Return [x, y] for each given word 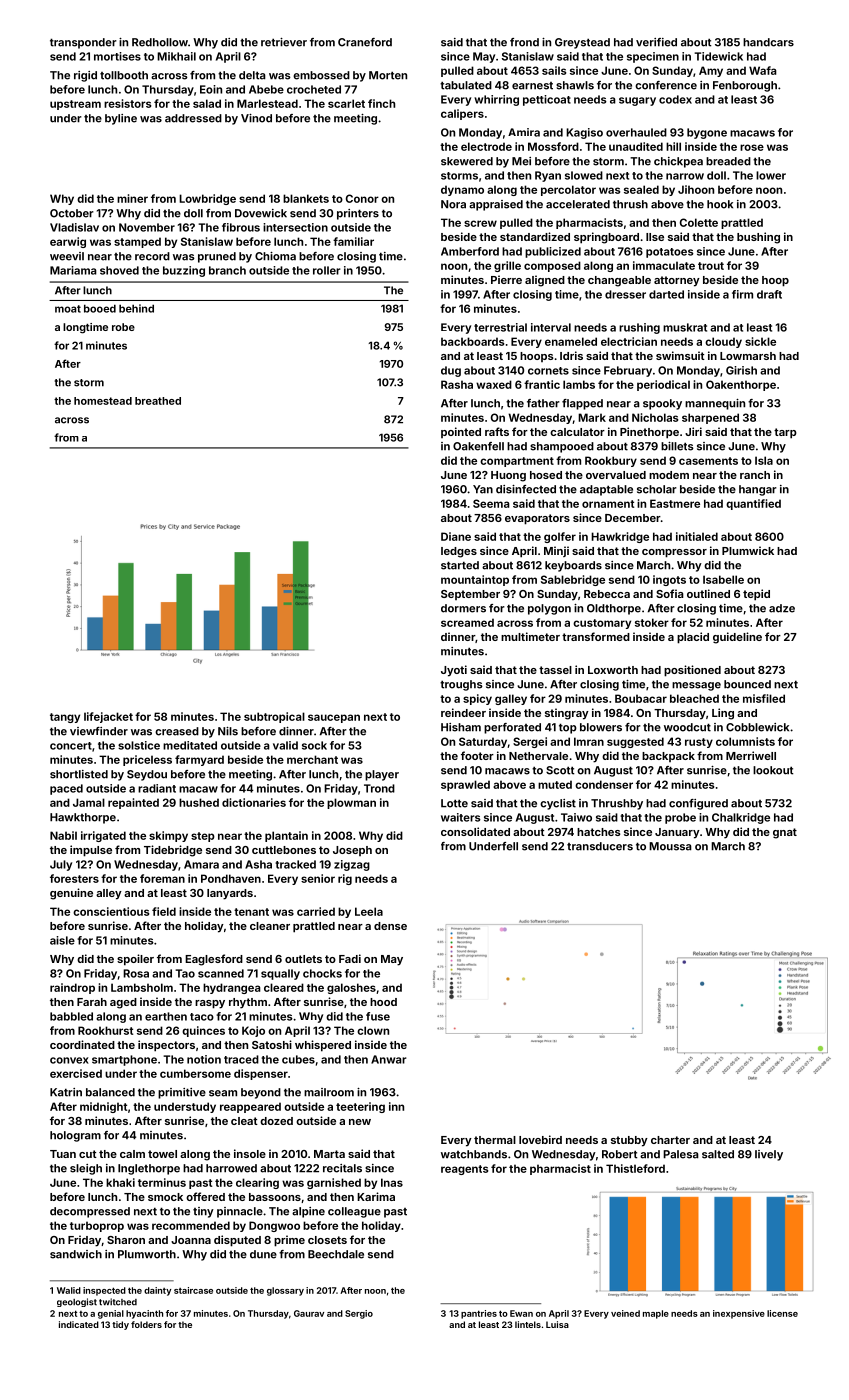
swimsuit [680, 355]
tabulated [466, 85]
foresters [74, 878]
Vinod [256, 118]
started [460, 565]
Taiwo [576, 817]
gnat [785, 833]
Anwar [389, 1059]
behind [136, 308]
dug [451, 371]
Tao [185, 973]
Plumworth [147, 1254]
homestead [103, 401]
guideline [737, 638]
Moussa [670, 846]
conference [666, 85]
